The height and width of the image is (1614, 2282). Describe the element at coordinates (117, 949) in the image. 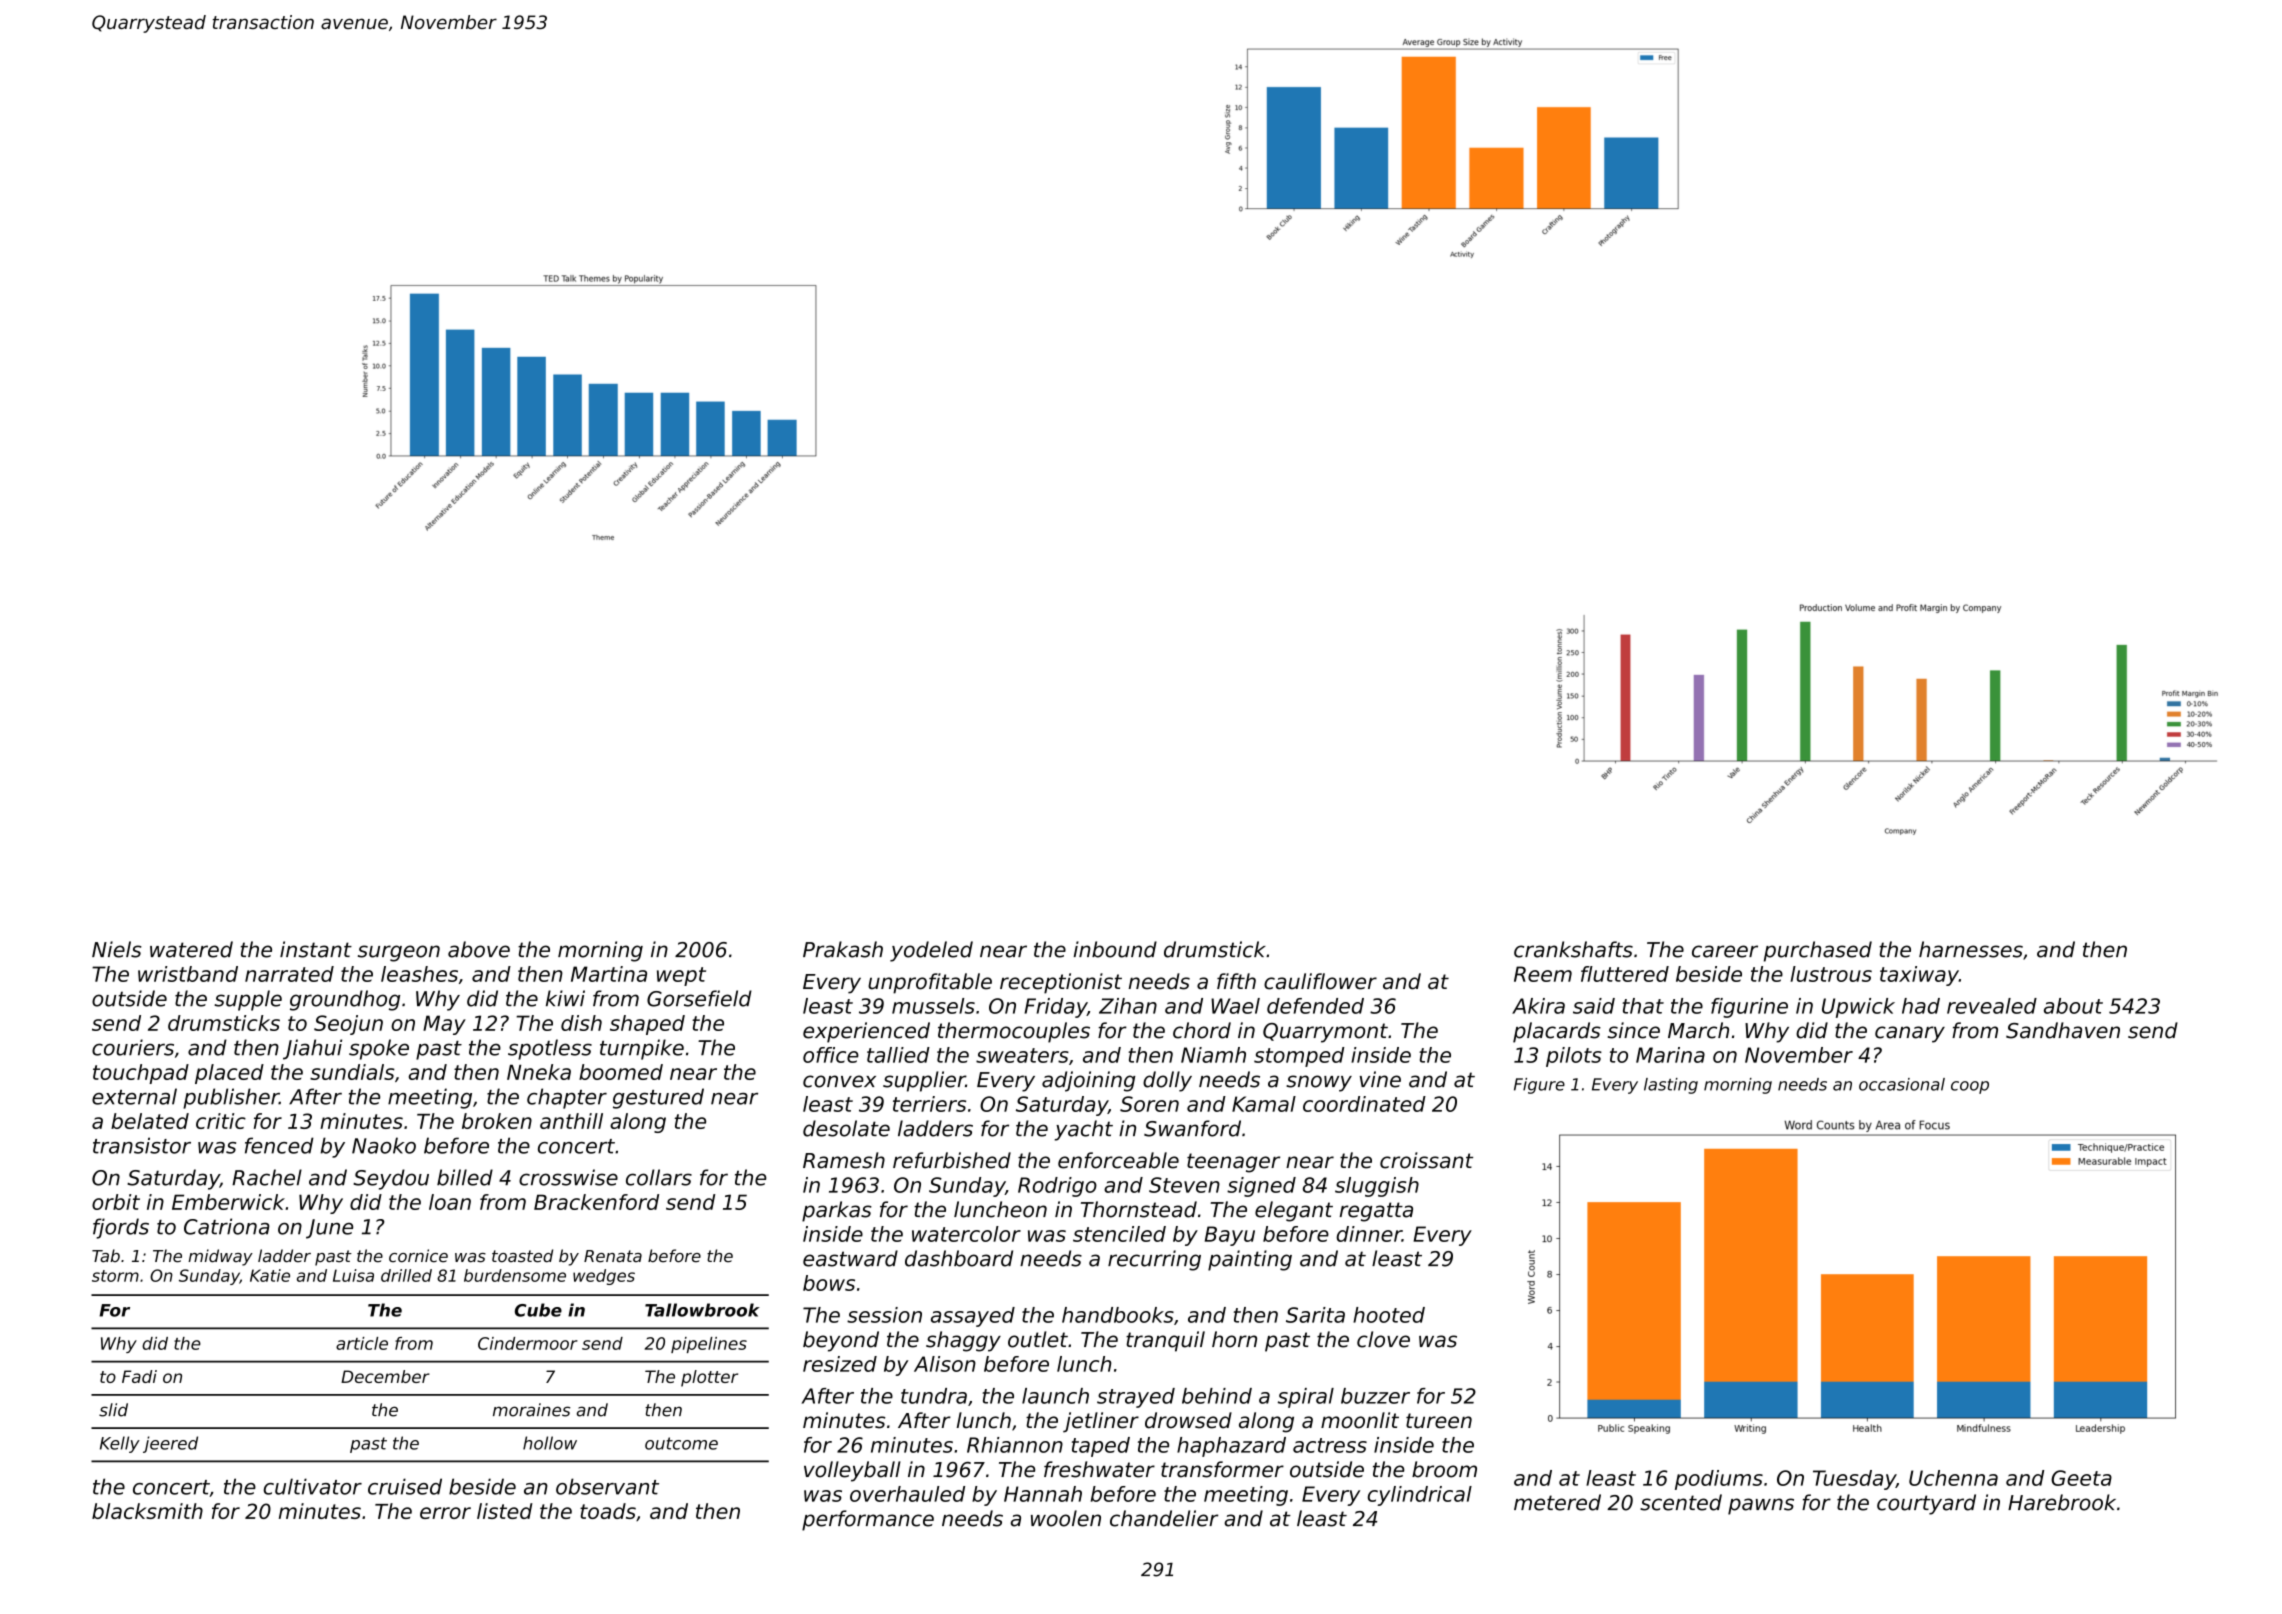

I see `Niels` at that location.
